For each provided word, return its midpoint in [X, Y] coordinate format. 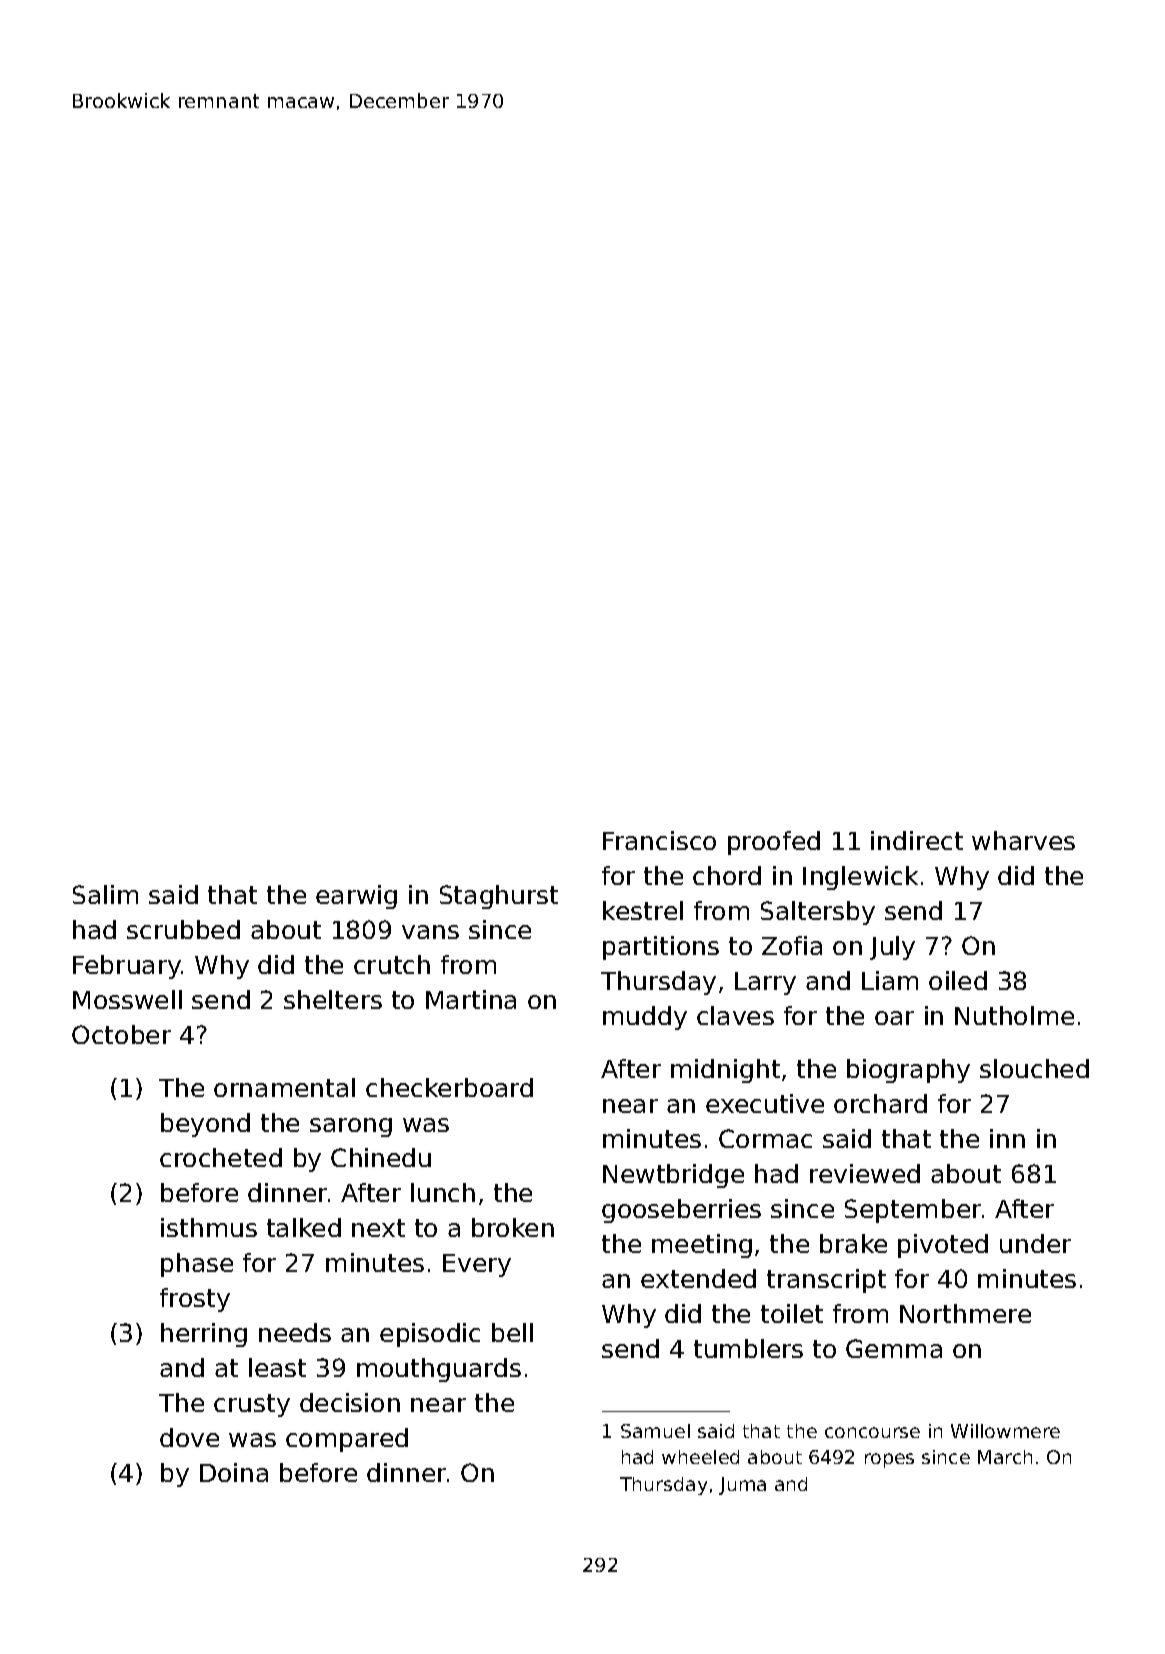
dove [189, 1437]
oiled [958, 980]
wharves [1023, 840]
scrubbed [183, 929]
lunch [443, 1192]
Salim [105, 894]
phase [197, 1265]
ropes [889, 1460]
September [913, 1211]
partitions [661, 948]
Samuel [655, 1431]
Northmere [965, 1313]
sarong [351, 1127]
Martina [471, 999]
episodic [430, 1335]
